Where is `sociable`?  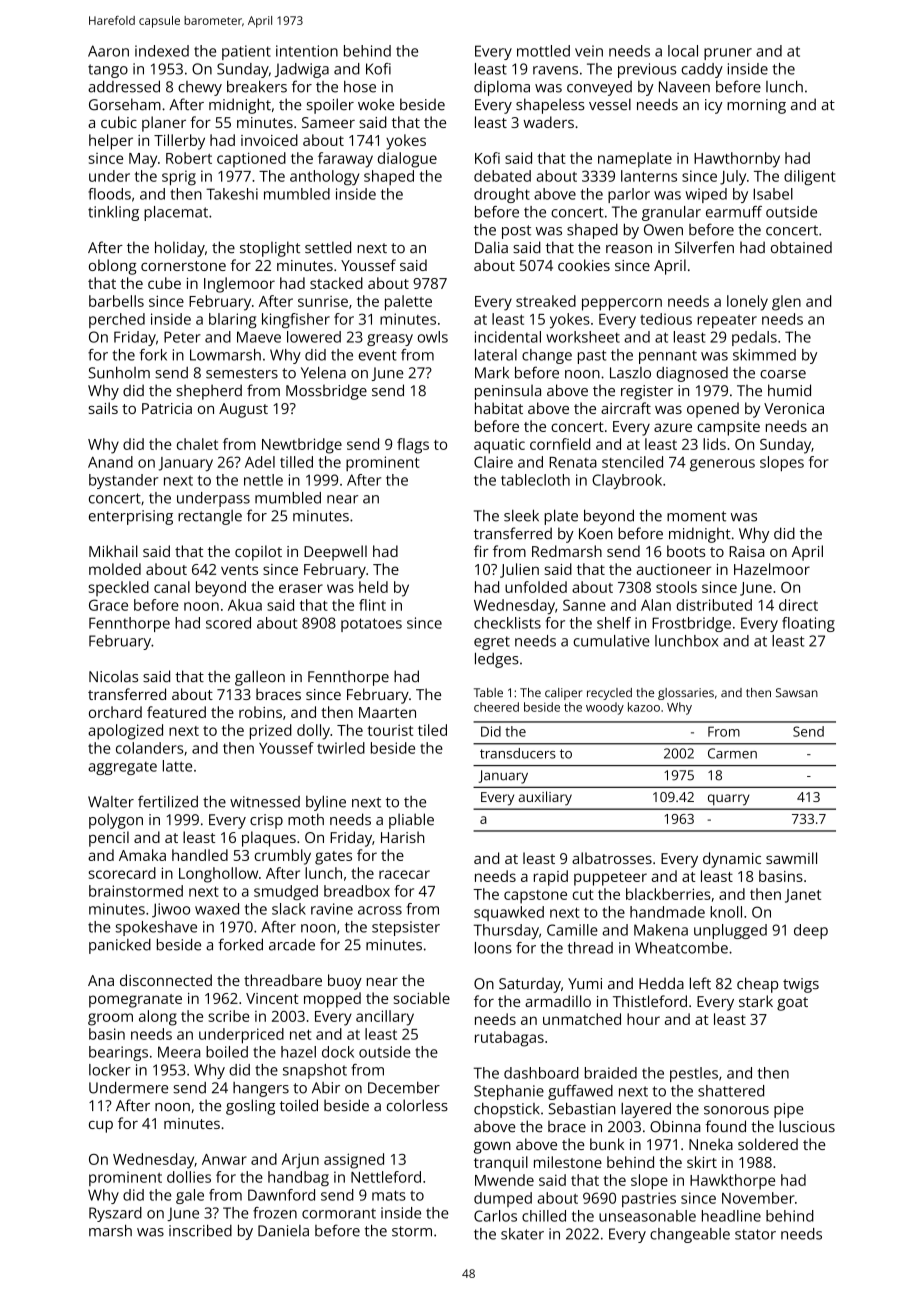 sociable is located at coordinates (422, 998).
